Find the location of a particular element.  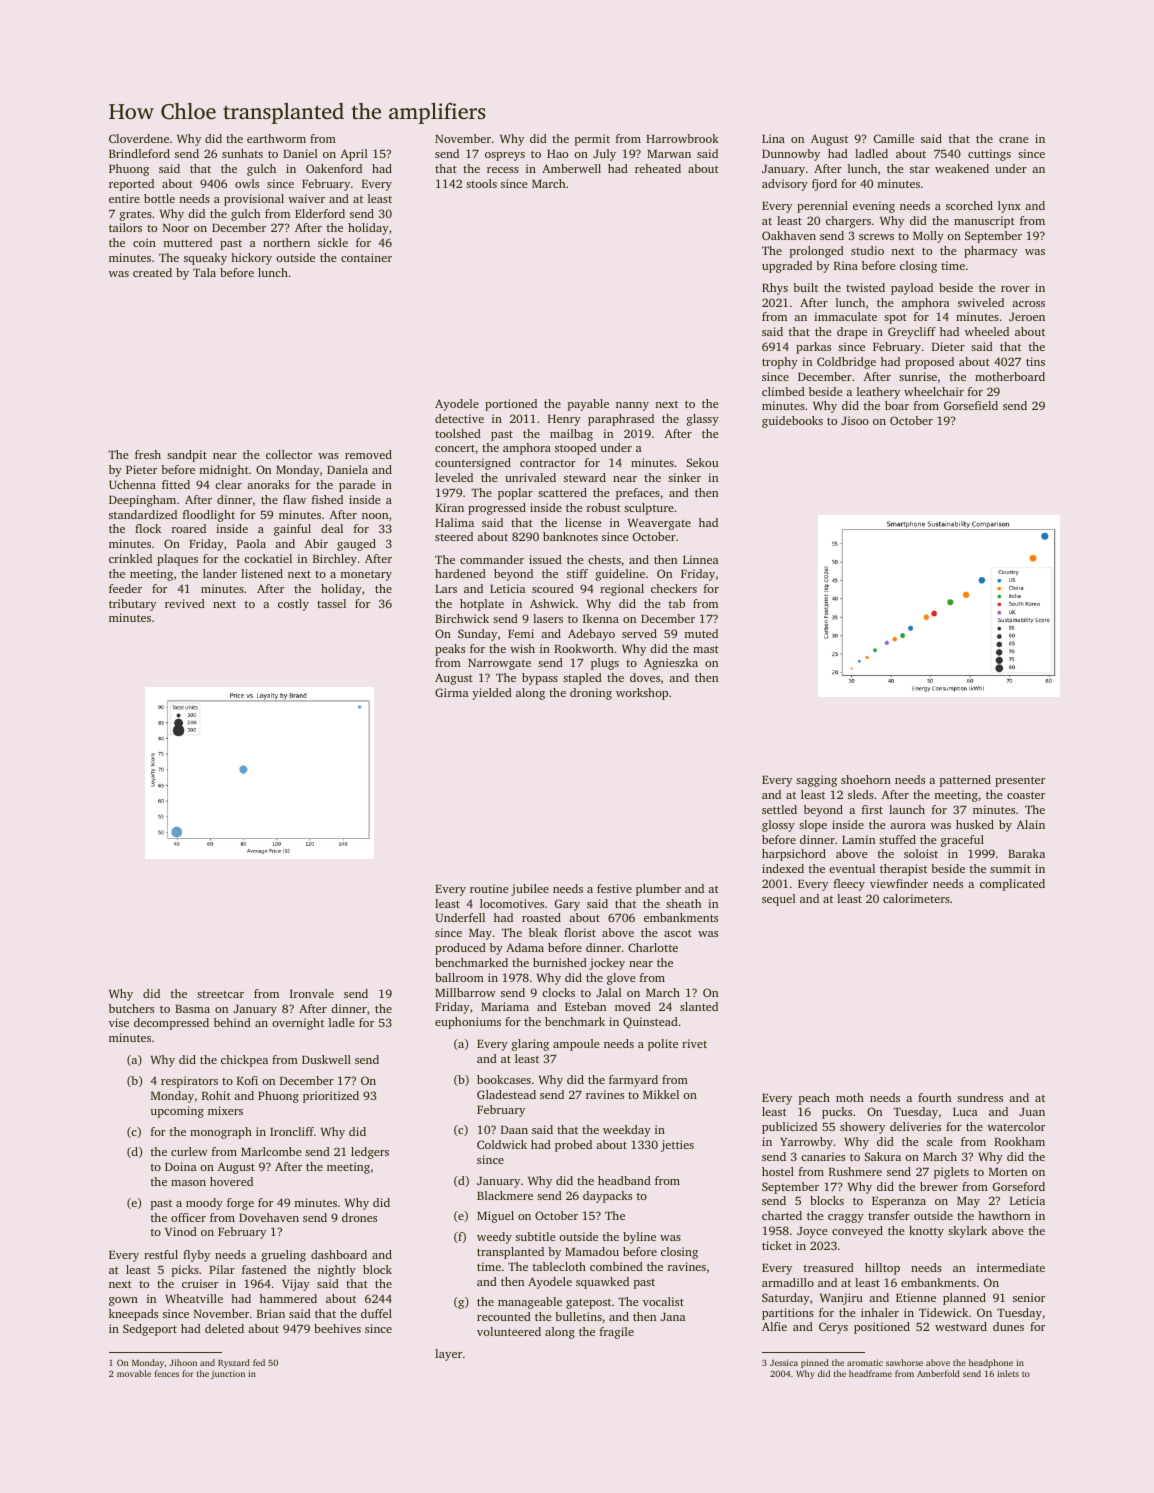

lynx is located at coordinates (1009, 207).
